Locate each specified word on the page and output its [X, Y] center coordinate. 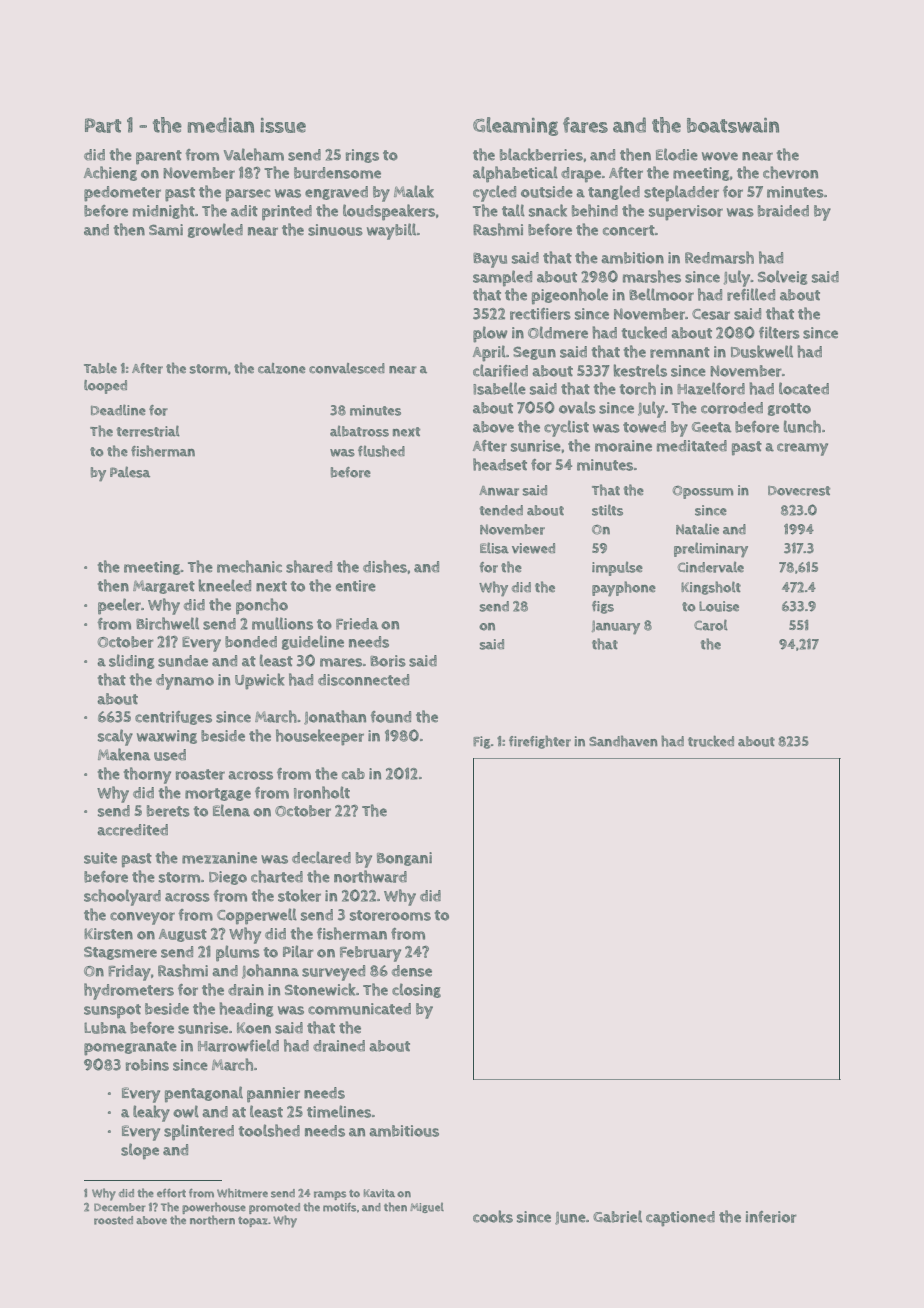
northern [212, 1220]
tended [501, 510]
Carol [711, 625]
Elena [231, 810]
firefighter [540, 742]
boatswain [733, 125]
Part [103, 125]
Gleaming [515, 126]
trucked [711, 741]
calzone [282, 368]
